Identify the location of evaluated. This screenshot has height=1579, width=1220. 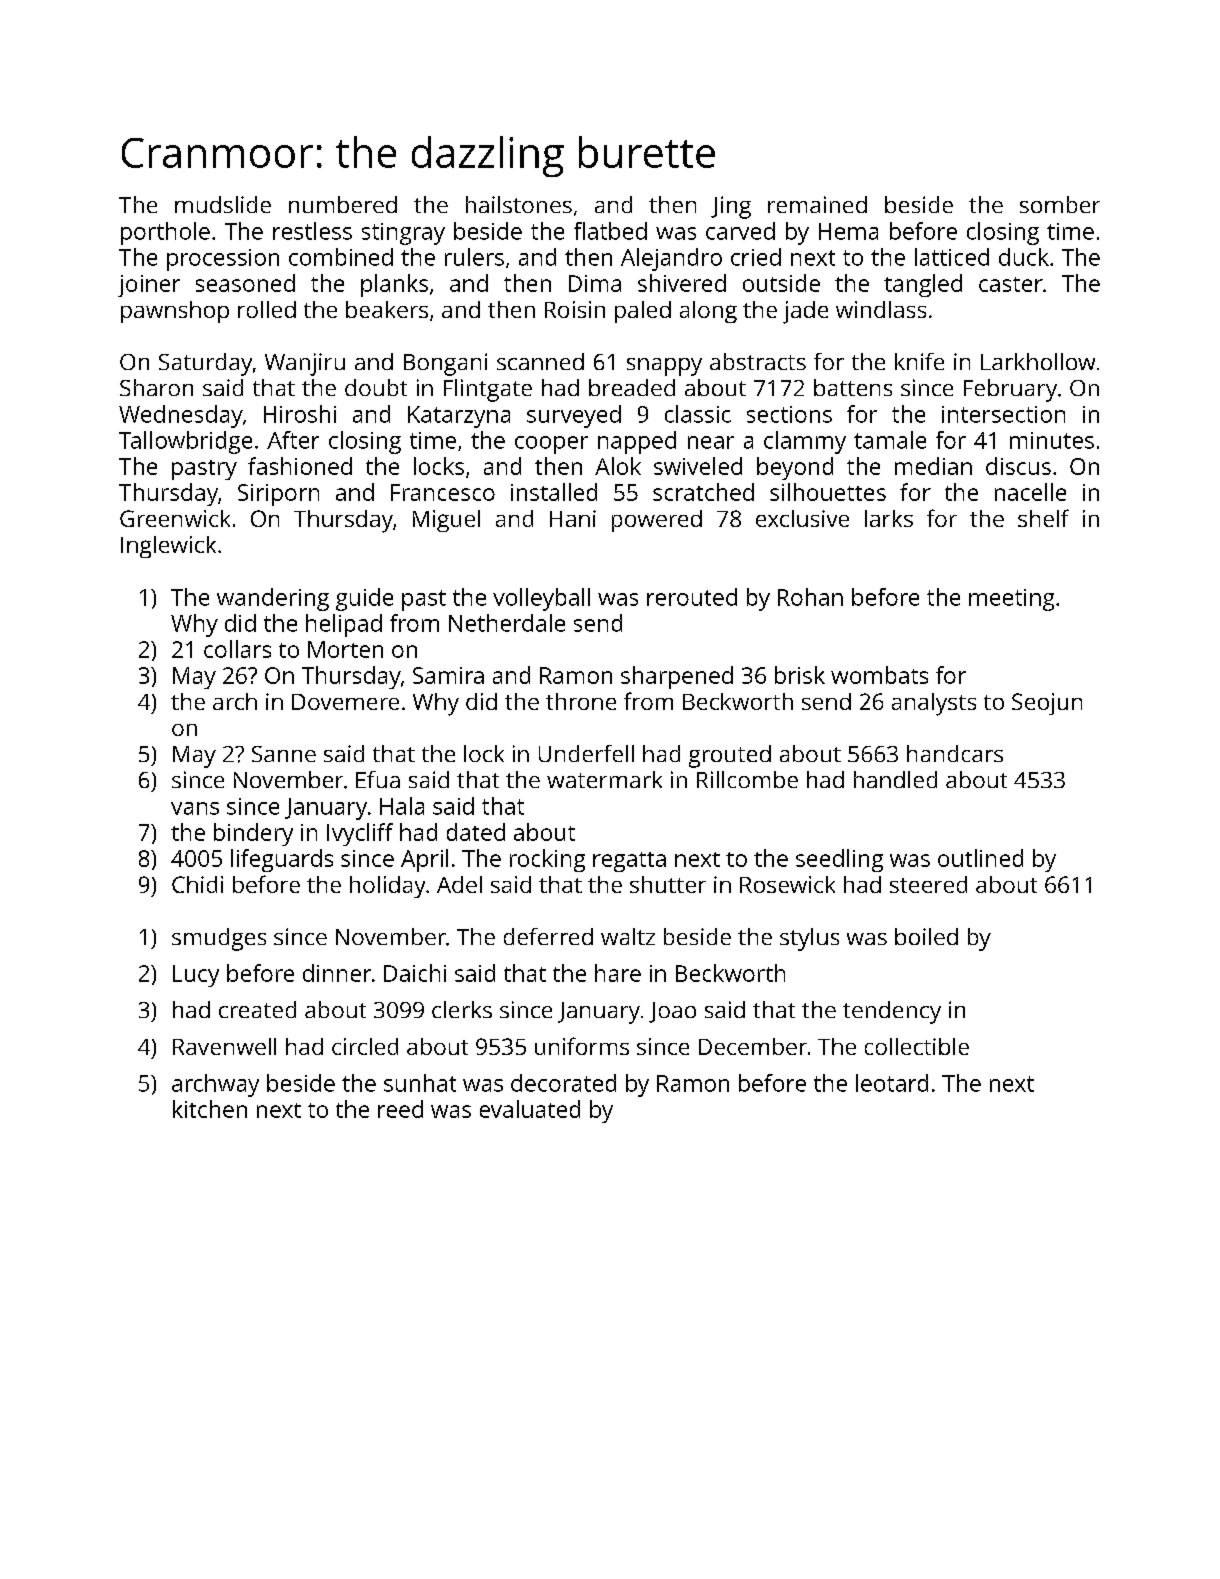
(530, 1109).
